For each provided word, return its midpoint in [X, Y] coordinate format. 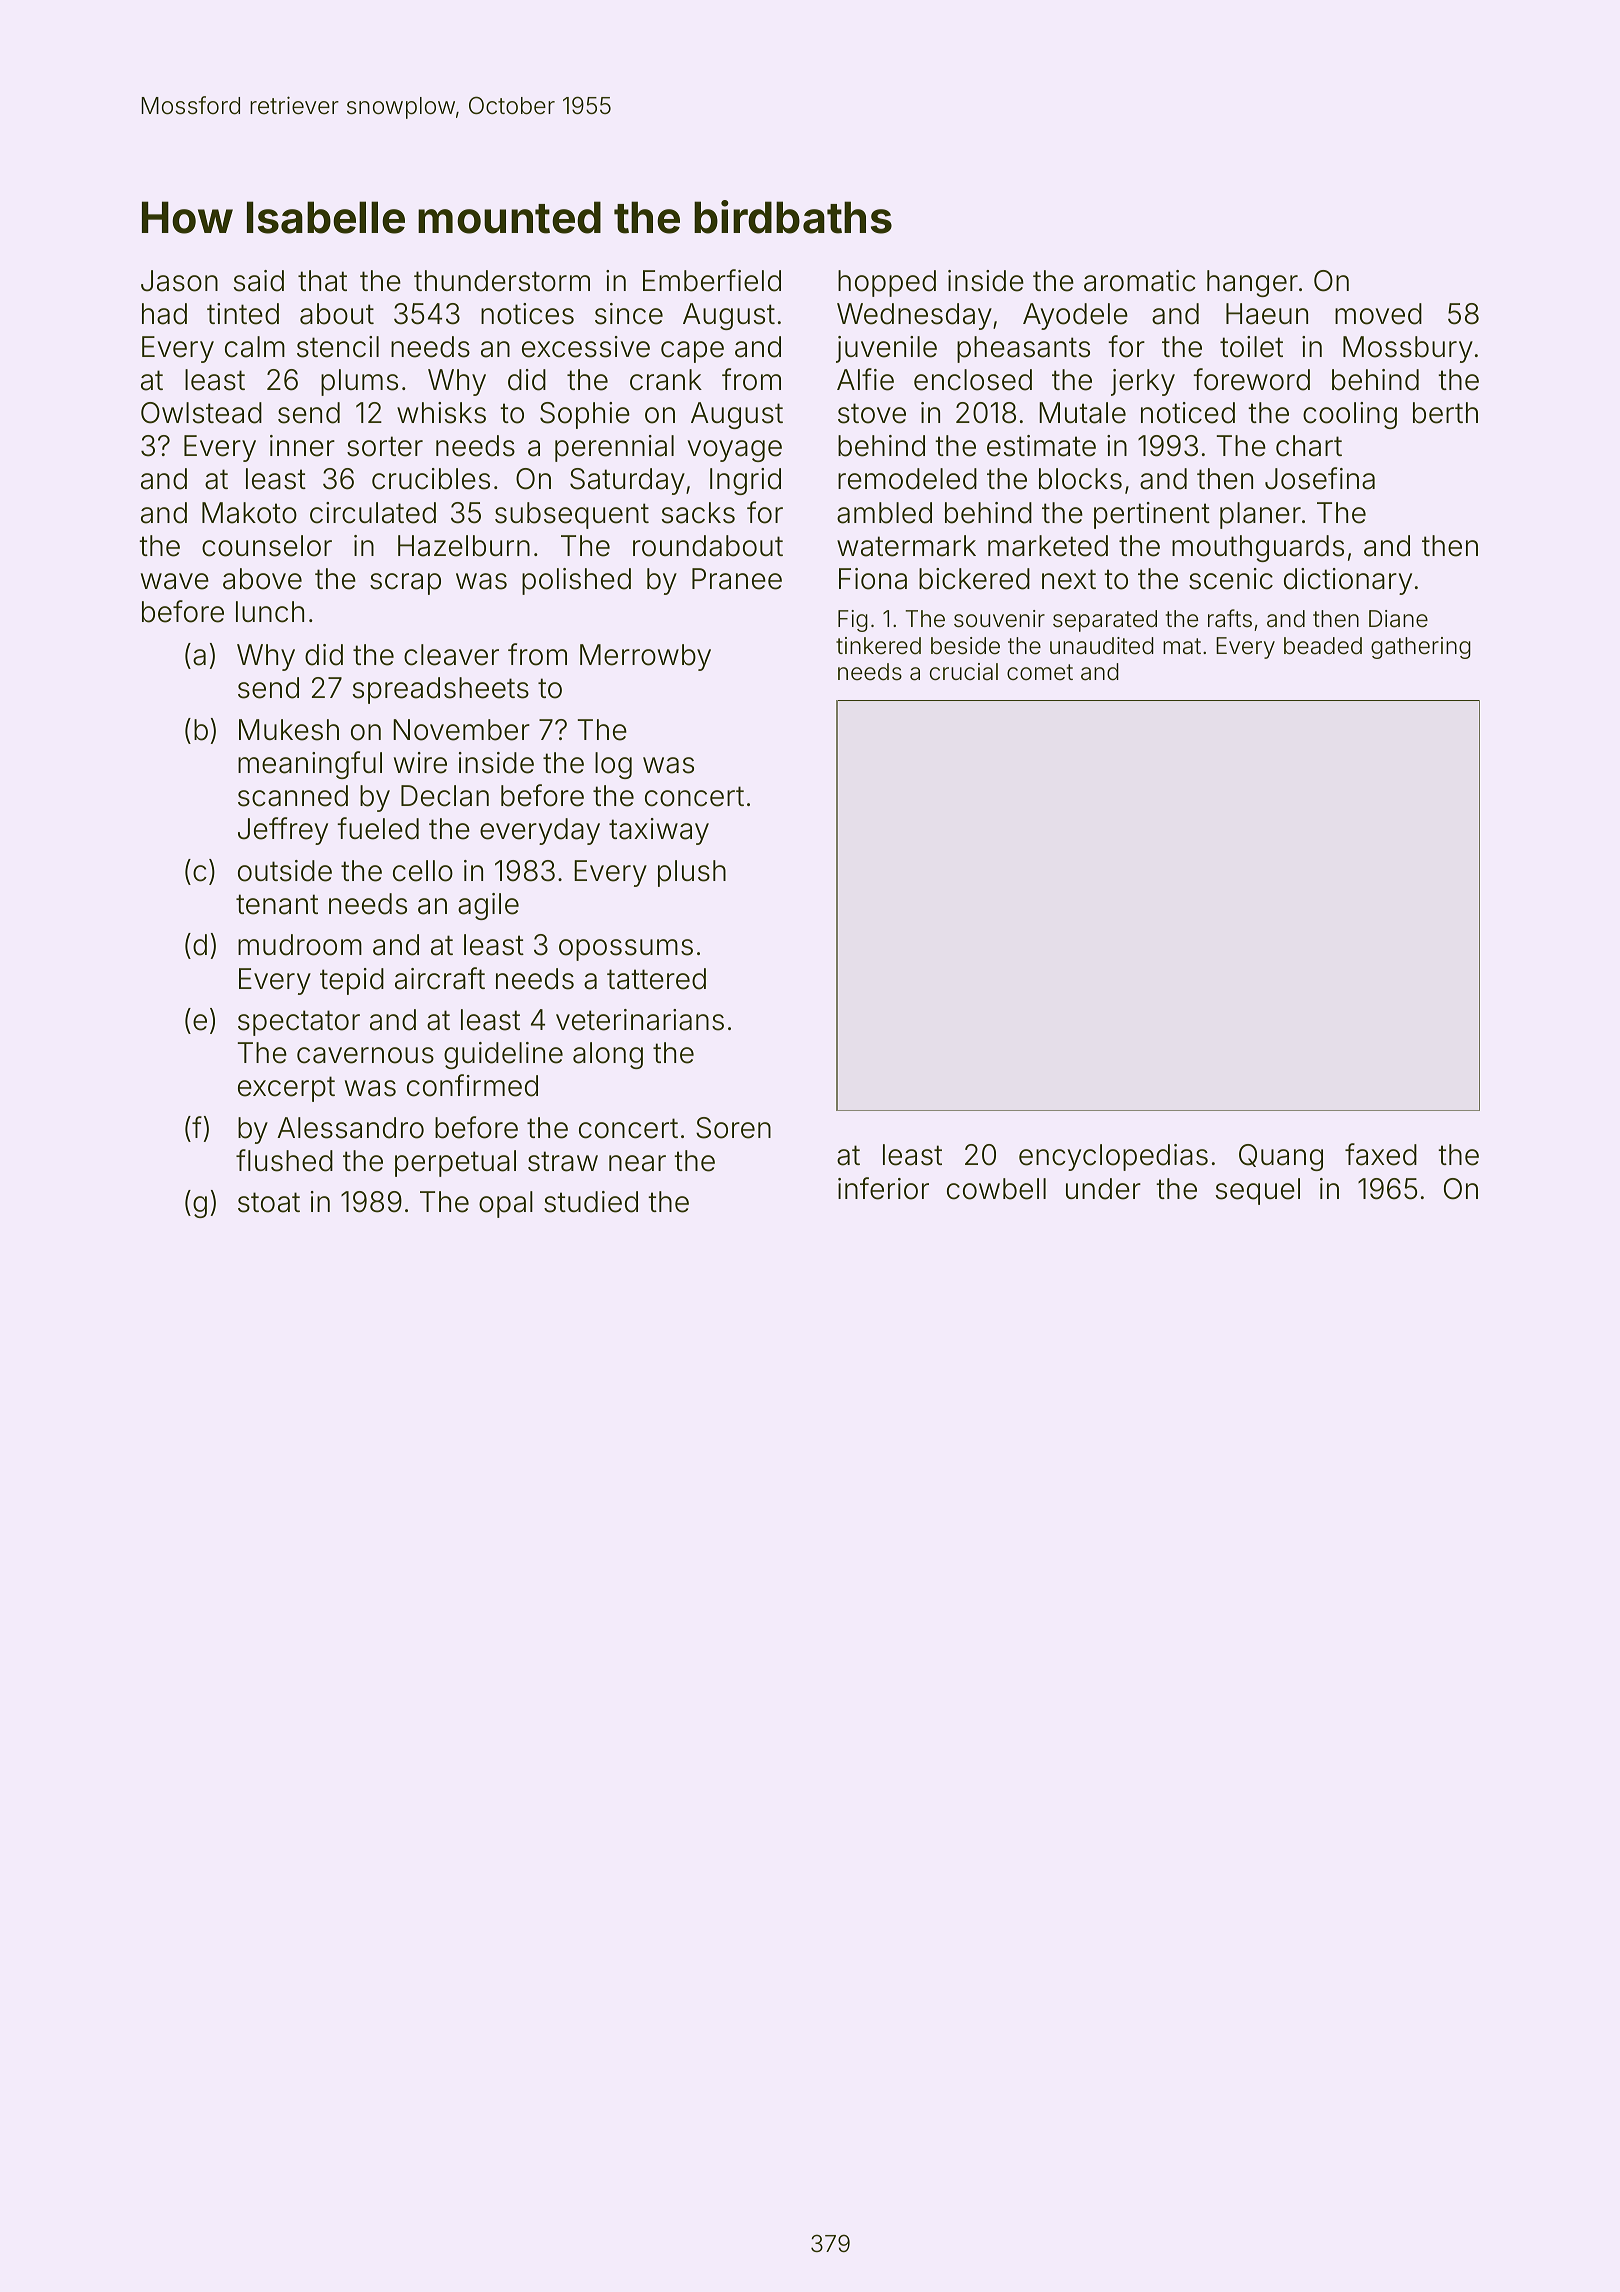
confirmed [472, 1085]
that [322, 281]
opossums [626, 950]
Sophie [585, 415]
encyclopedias [1113, 1157]
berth [1445, 413]
